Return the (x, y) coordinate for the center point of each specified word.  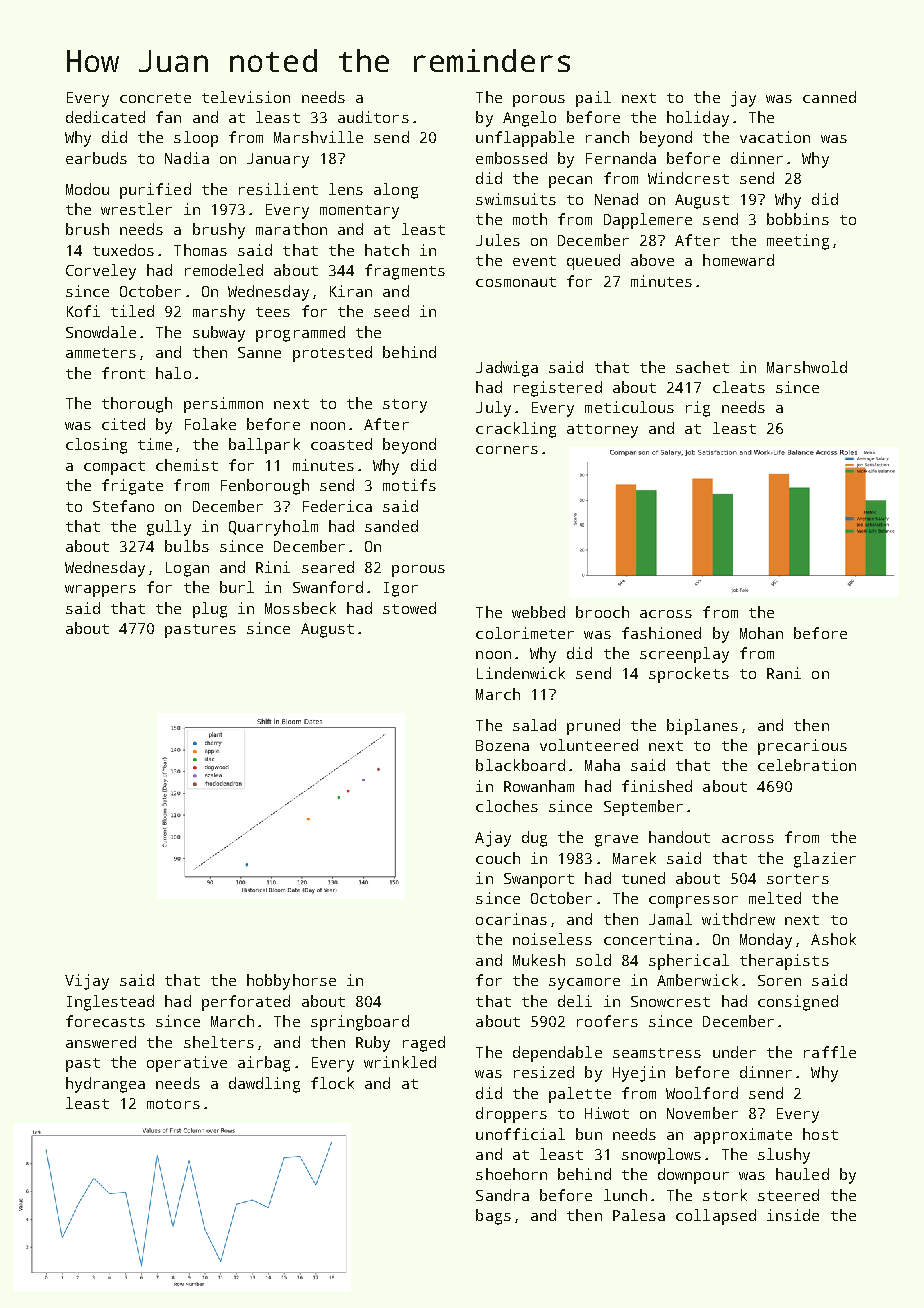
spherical (689, 962)
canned (829, 97)
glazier (825, 860)
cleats (739, 387)
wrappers (100, 591)
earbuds (96, 158)
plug (210, 610)
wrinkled (400, 1062)
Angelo (529, 119)
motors (173, 1104)
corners (507, 450)
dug (534, 839)
